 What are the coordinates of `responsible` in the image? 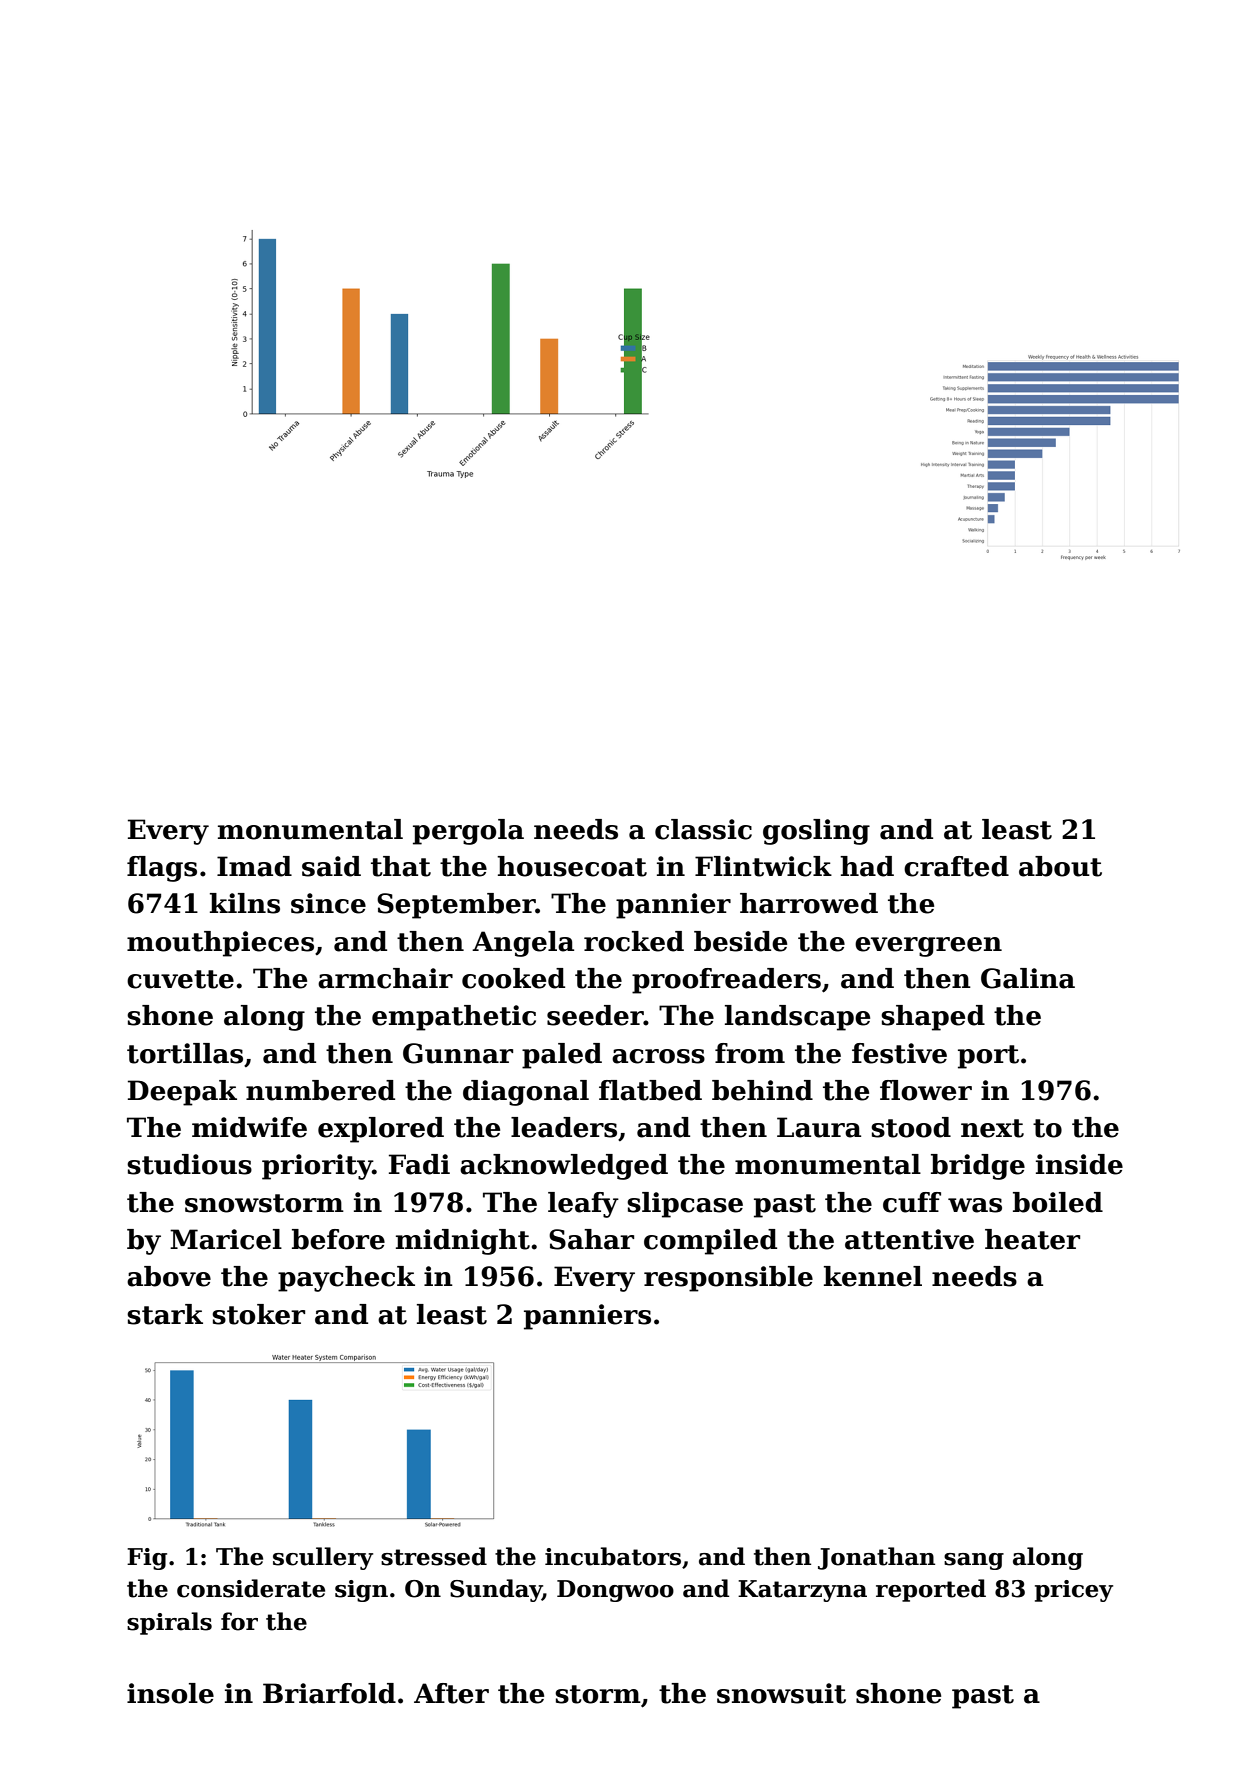 It's located at (728, 1279).
